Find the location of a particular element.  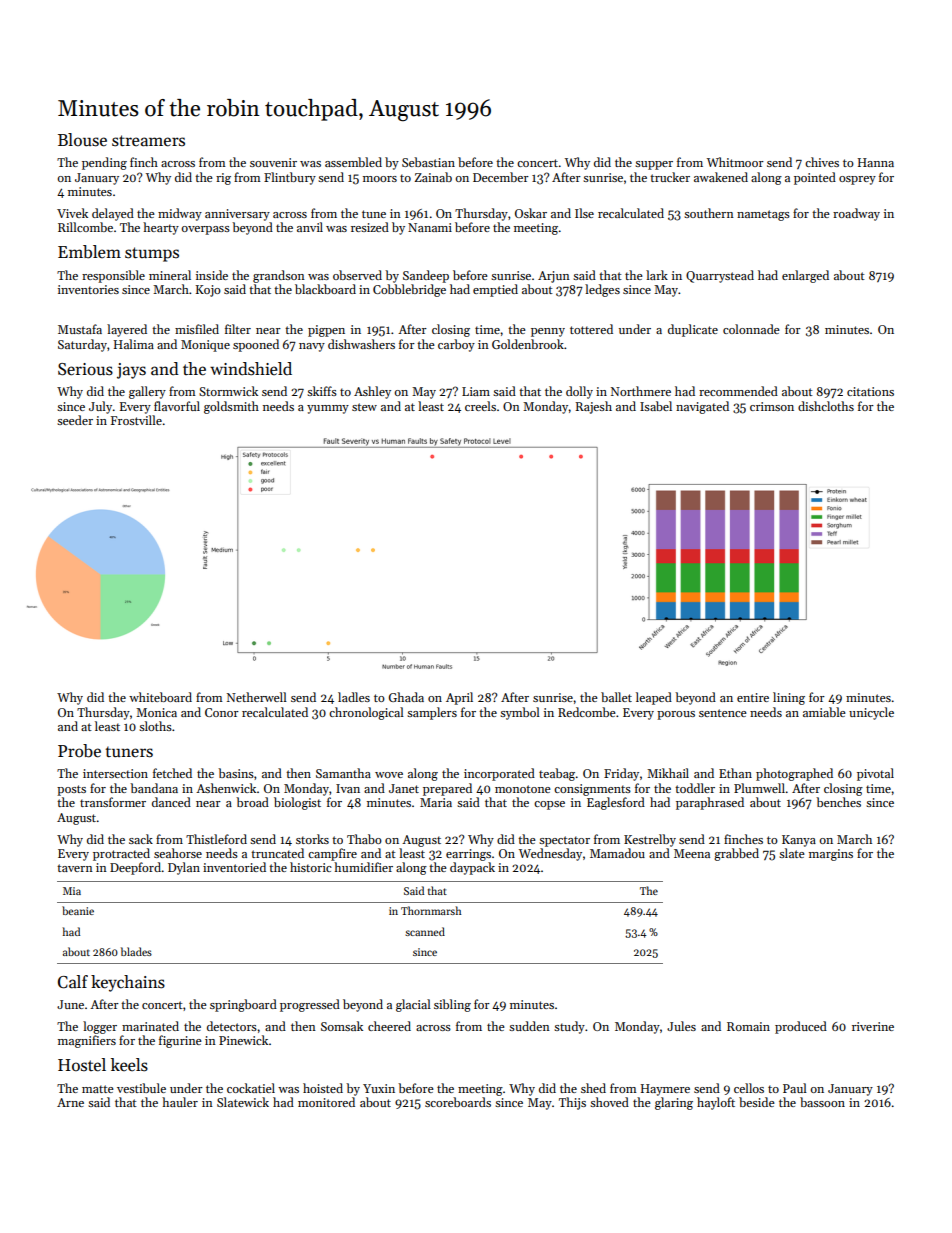

dishcloths is located at coordinates (826, 406).
